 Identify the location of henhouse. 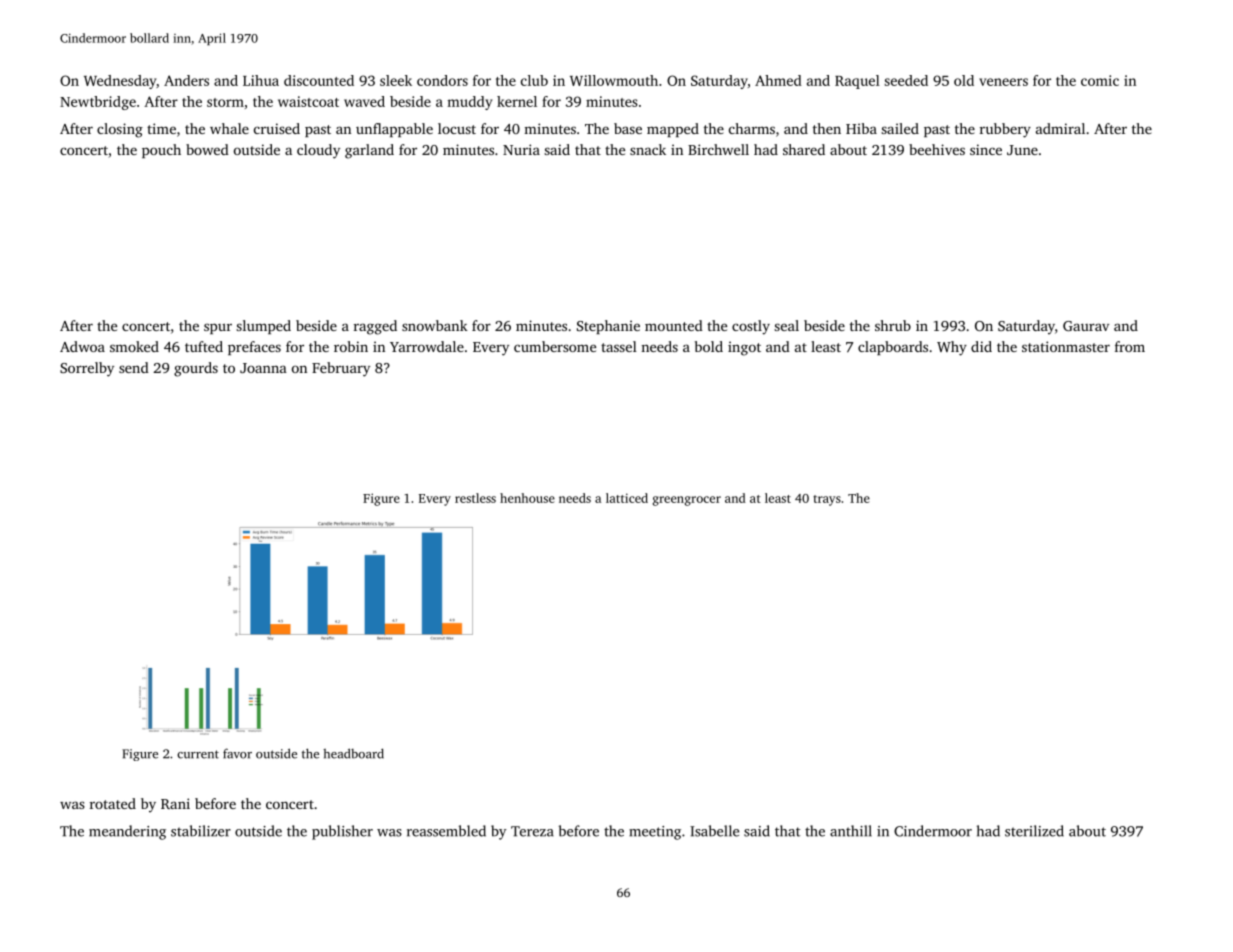
(527, 498).
